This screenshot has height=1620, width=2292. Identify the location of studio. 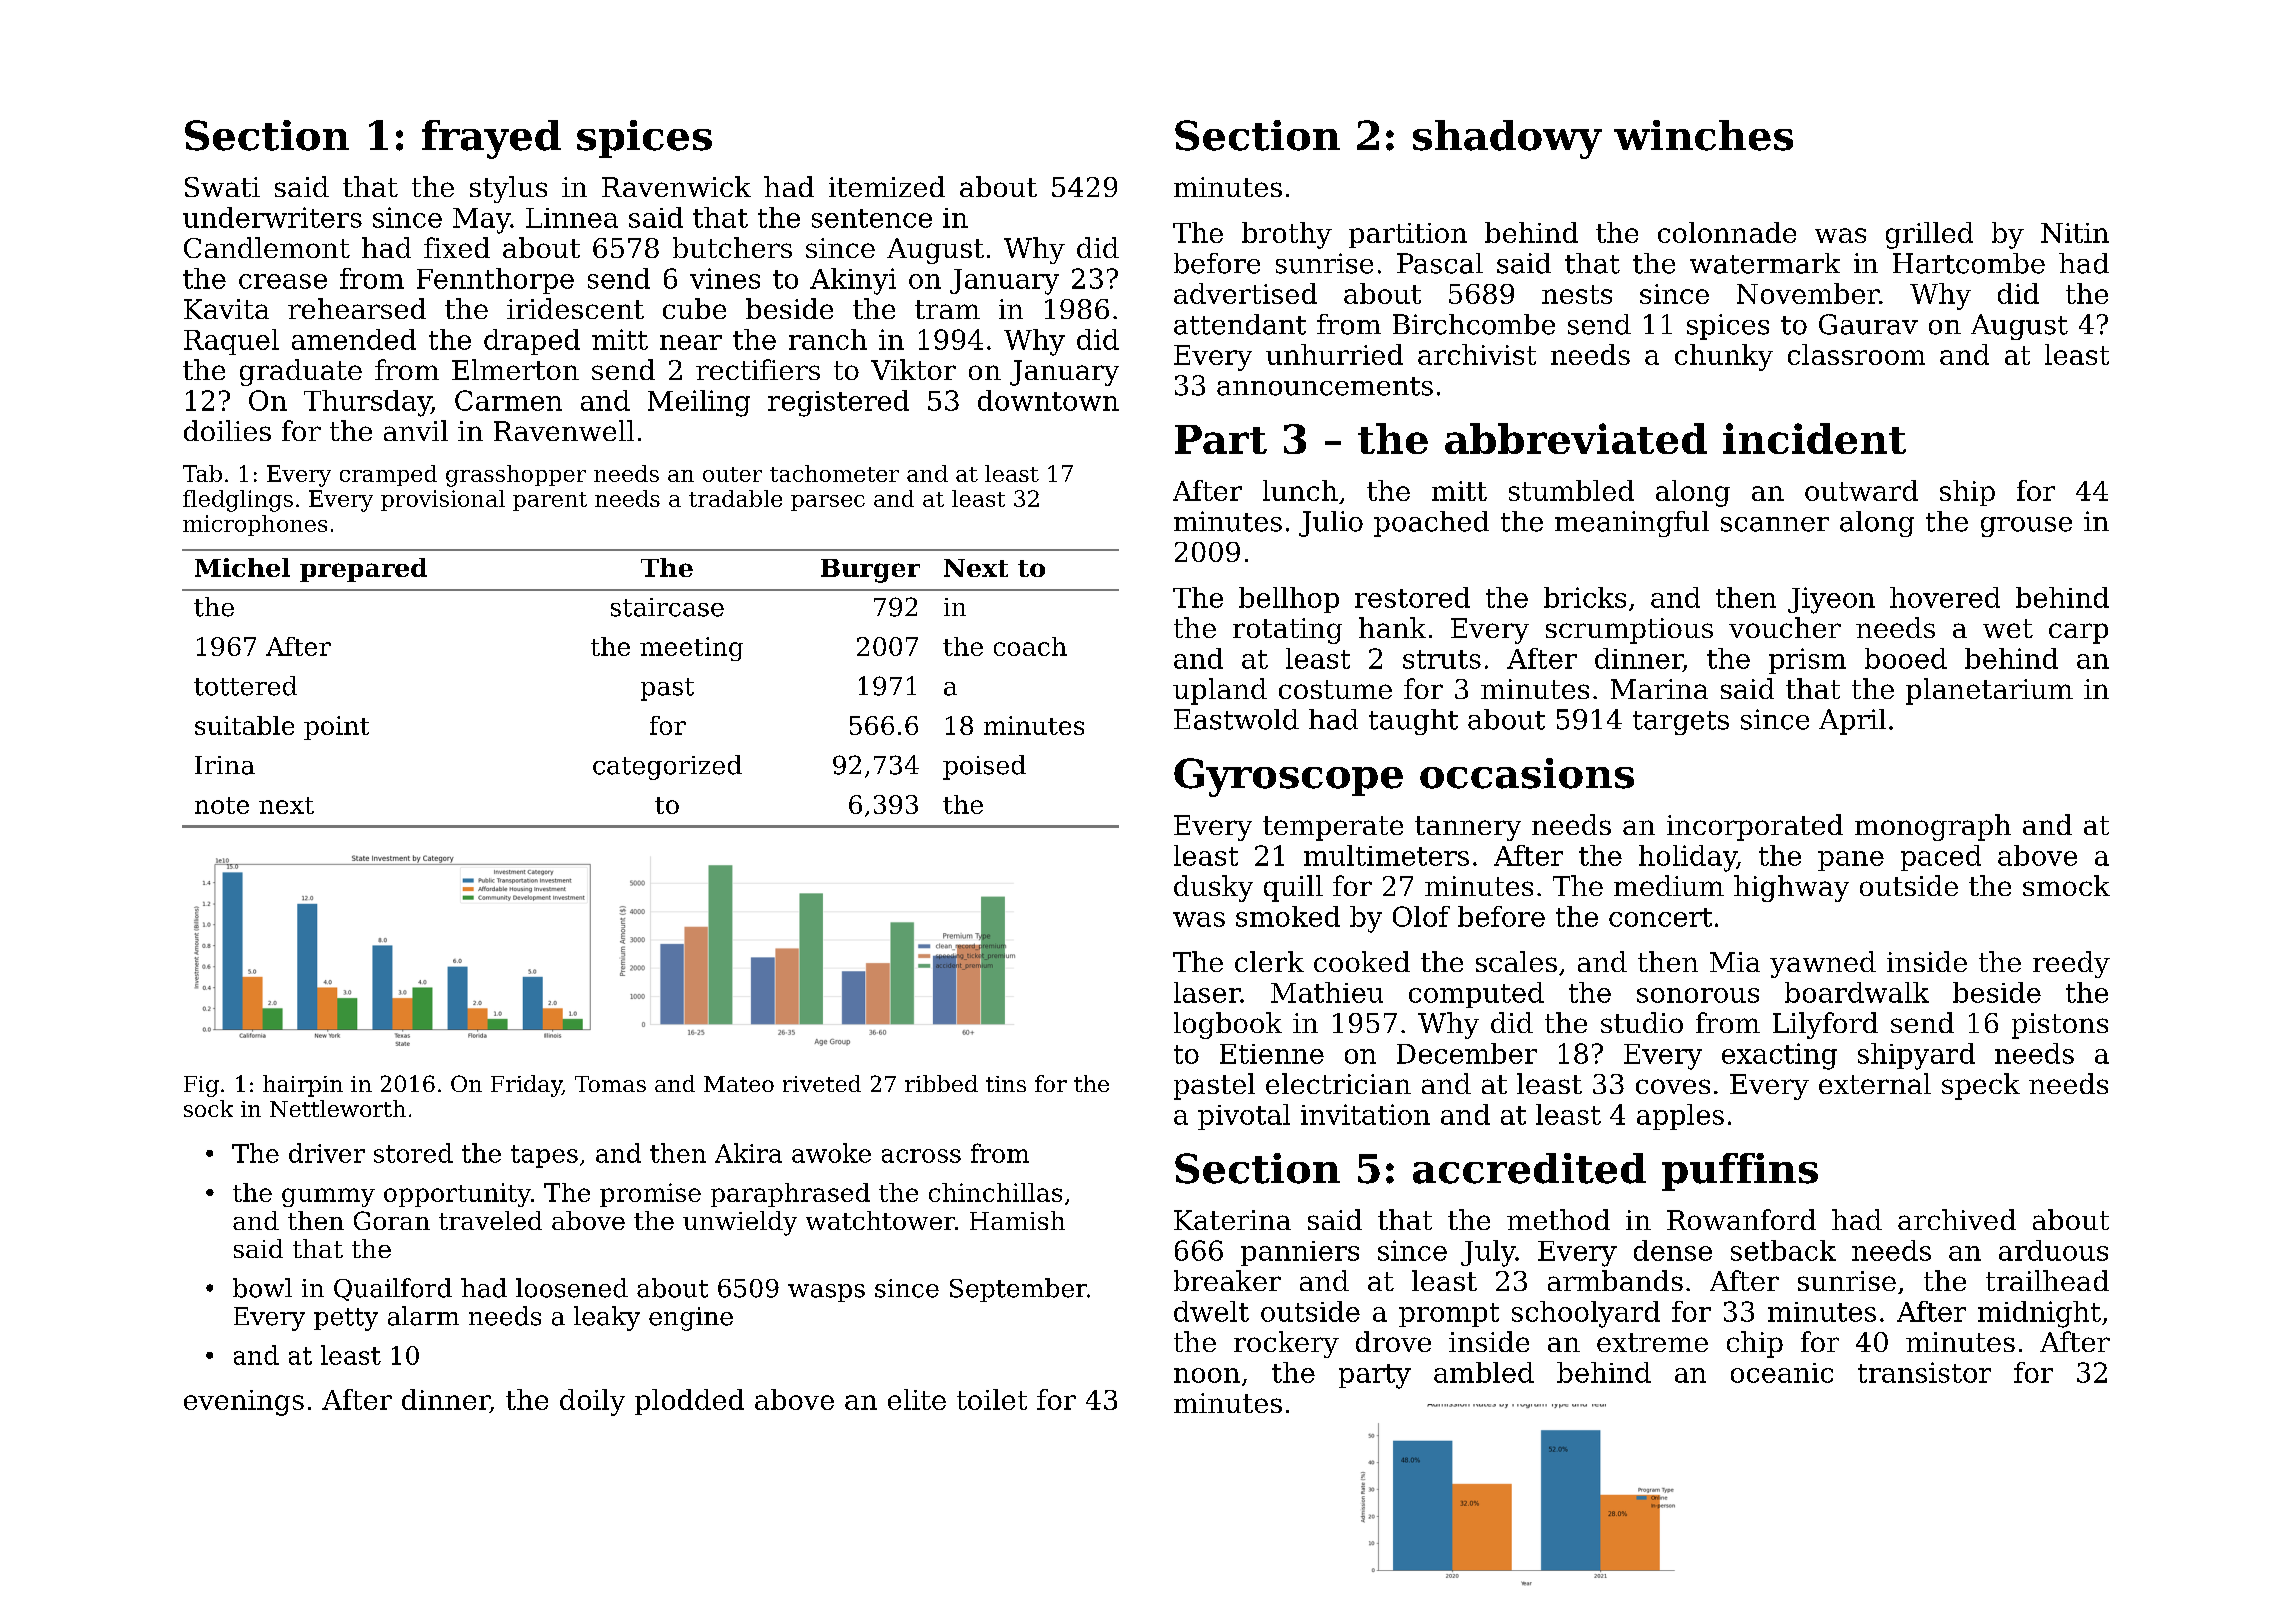
(1642, 1022).
